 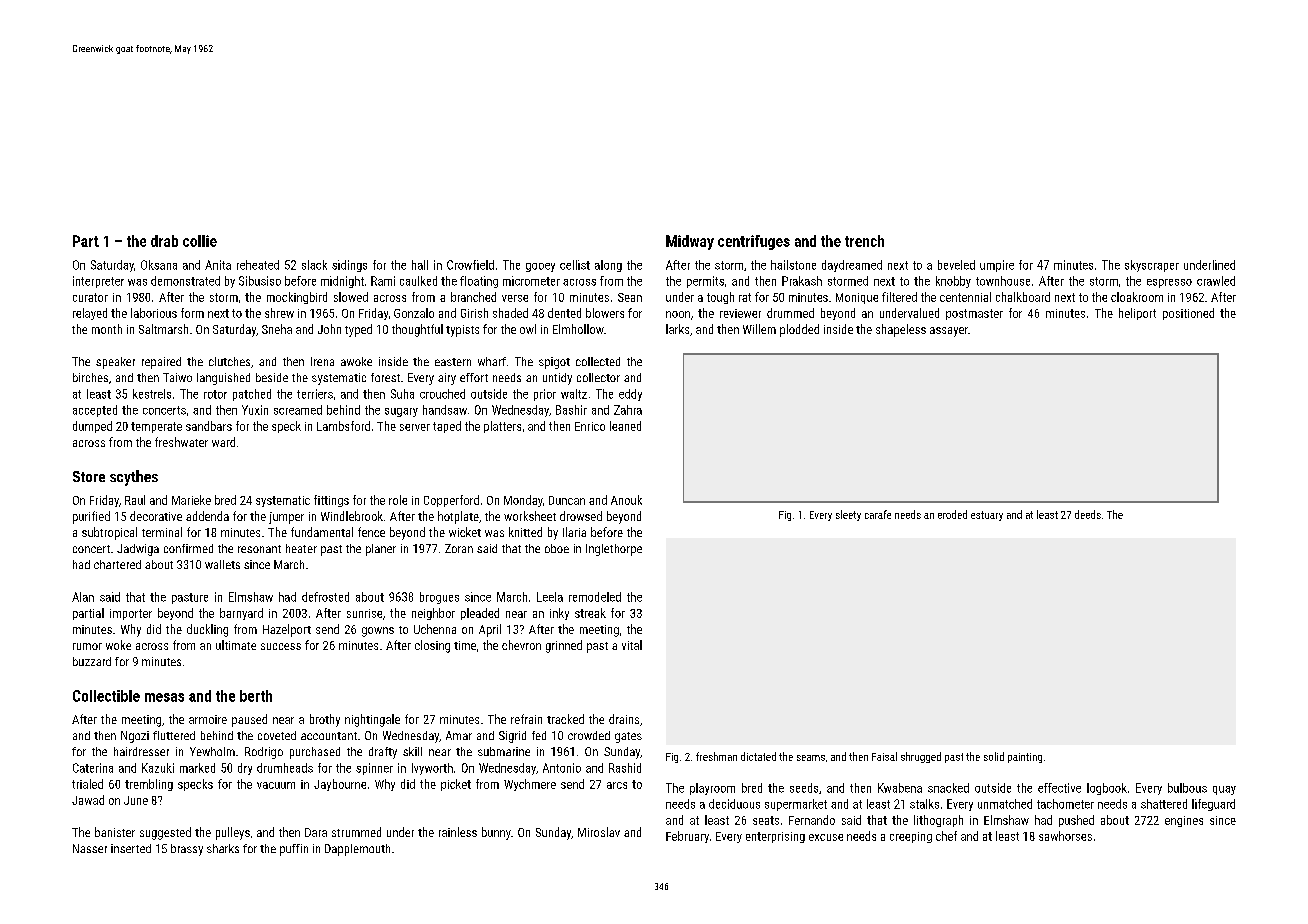 What do you see at coordinates (997, 266) in the page?
I see `umpire` at bounding box center [997, 266].
